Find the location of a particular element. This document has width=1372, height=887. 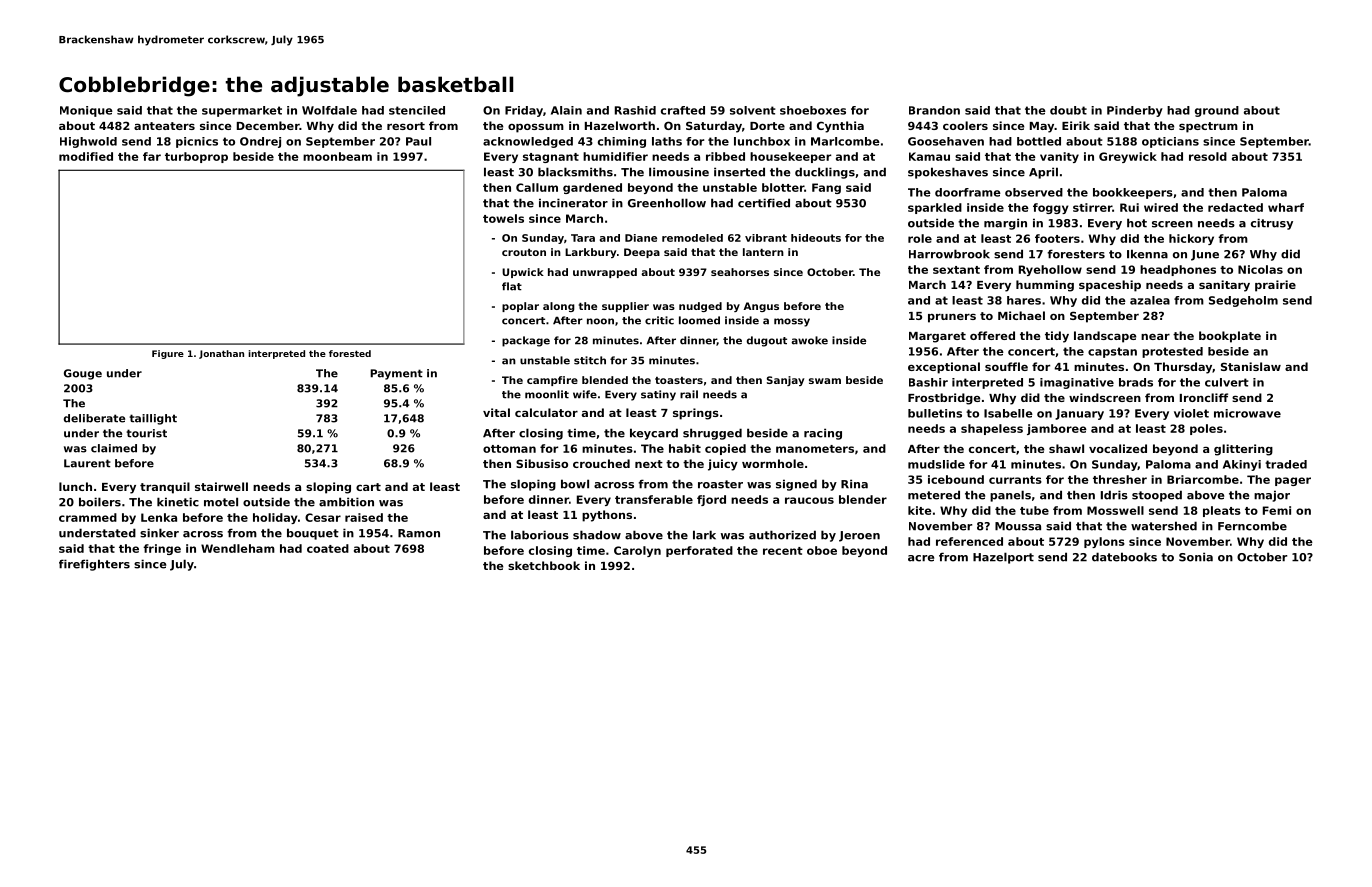

supermarket is located at coordinates (242, 111).
